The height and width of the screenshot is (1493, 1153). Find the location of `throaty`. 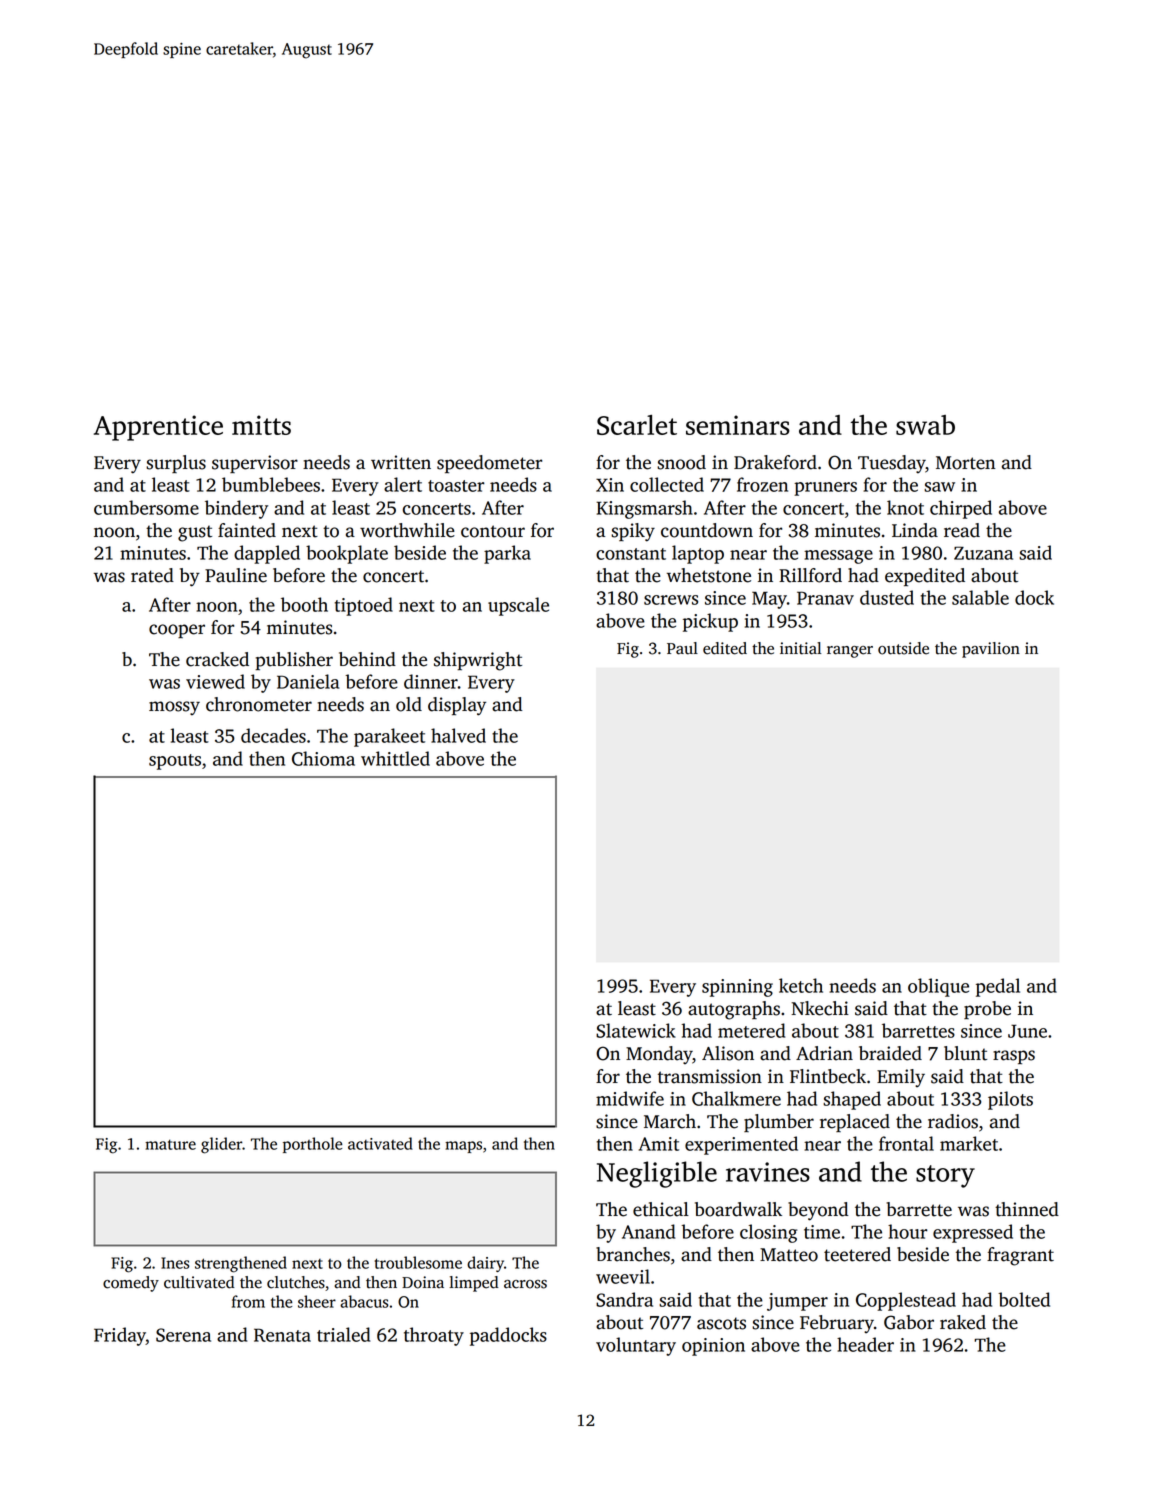

throaty is located at coordinates (434, 1336).
